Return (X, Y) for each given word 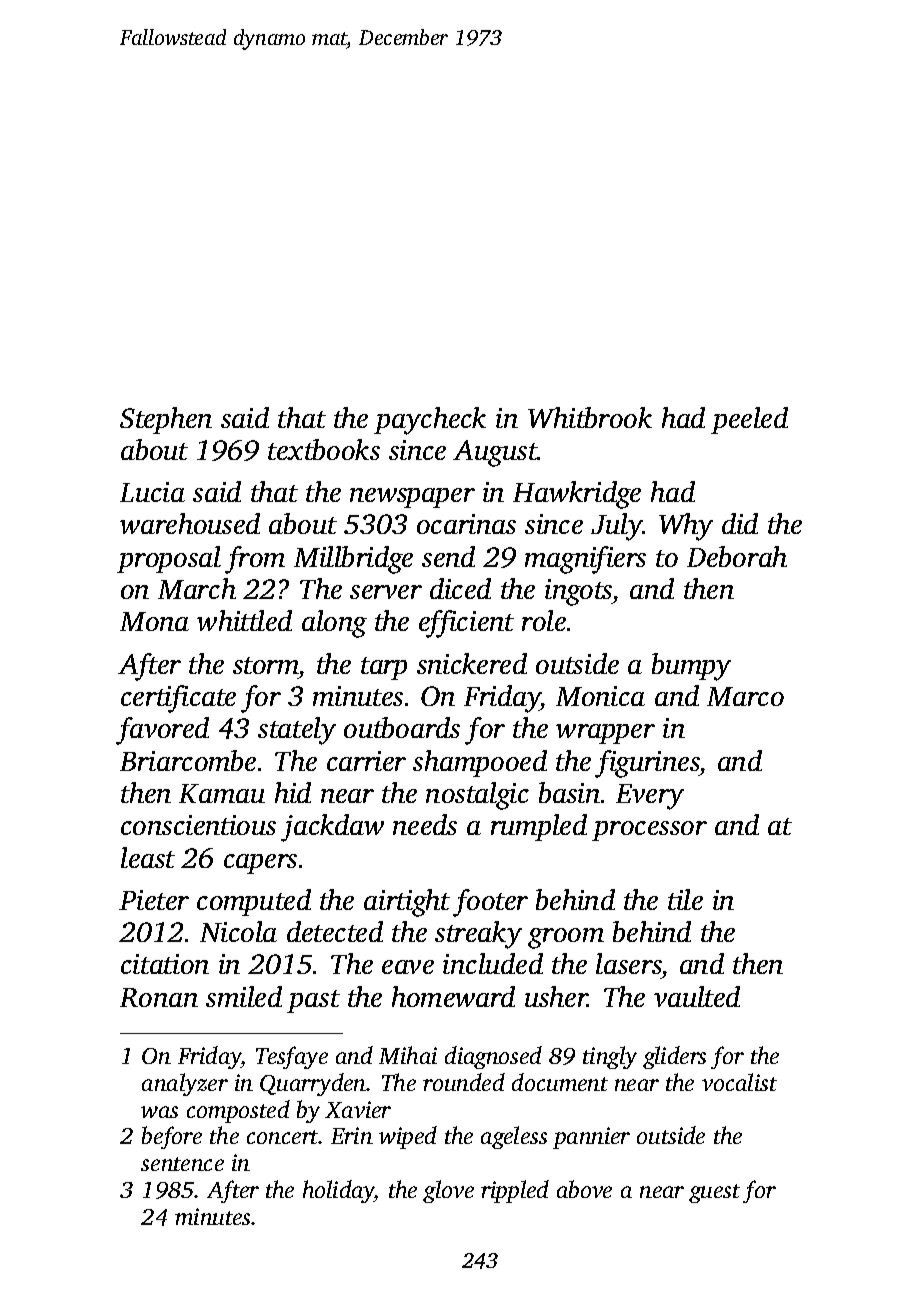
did (740, 523)
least (148, 857)
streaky (478, 935)
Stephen (166, 420)
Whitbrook (590, 417)
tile (685, 899)
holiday (339, 1191)
